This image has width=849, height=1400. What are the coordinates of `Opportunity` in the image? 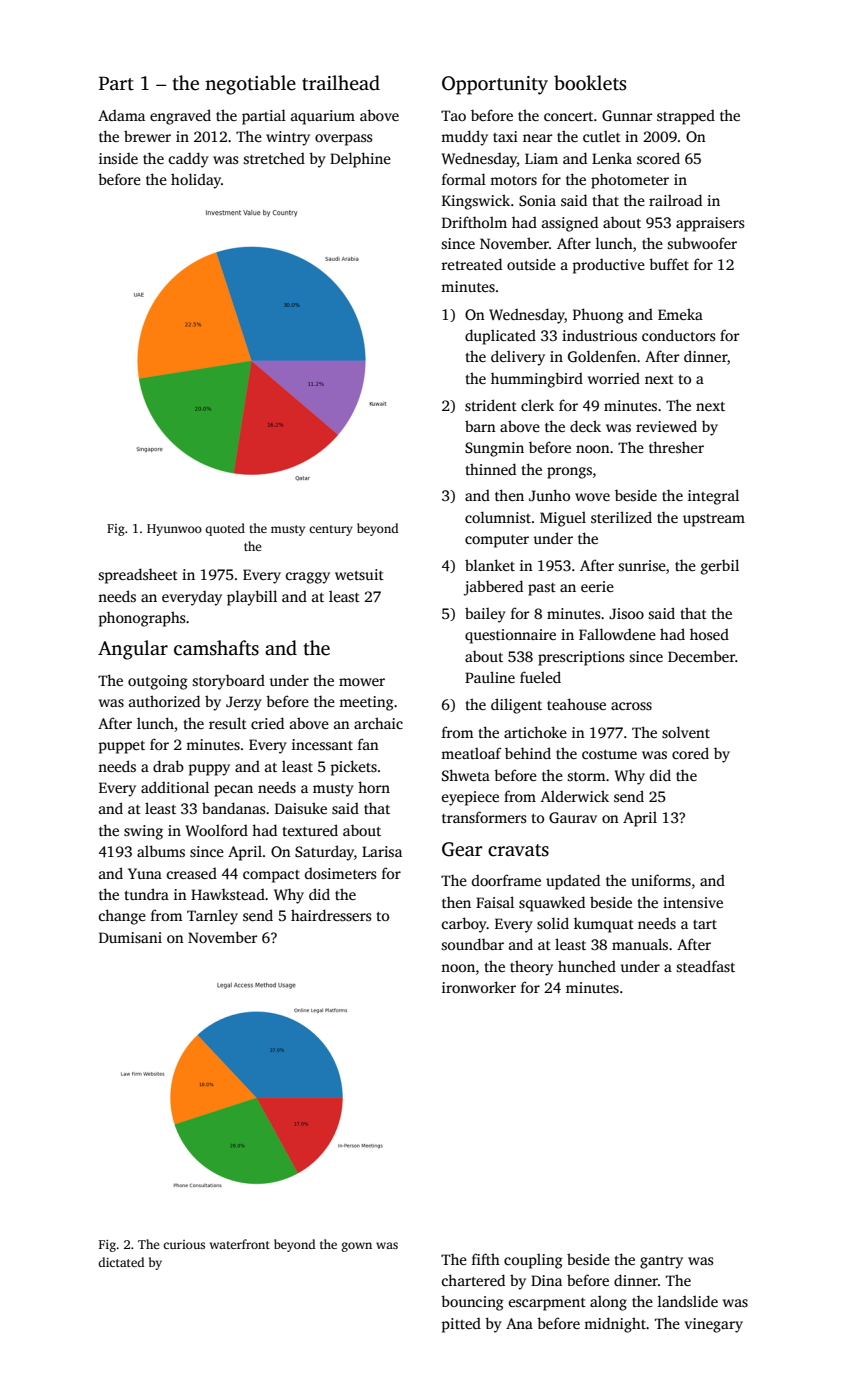 It's located at (495, 85).
